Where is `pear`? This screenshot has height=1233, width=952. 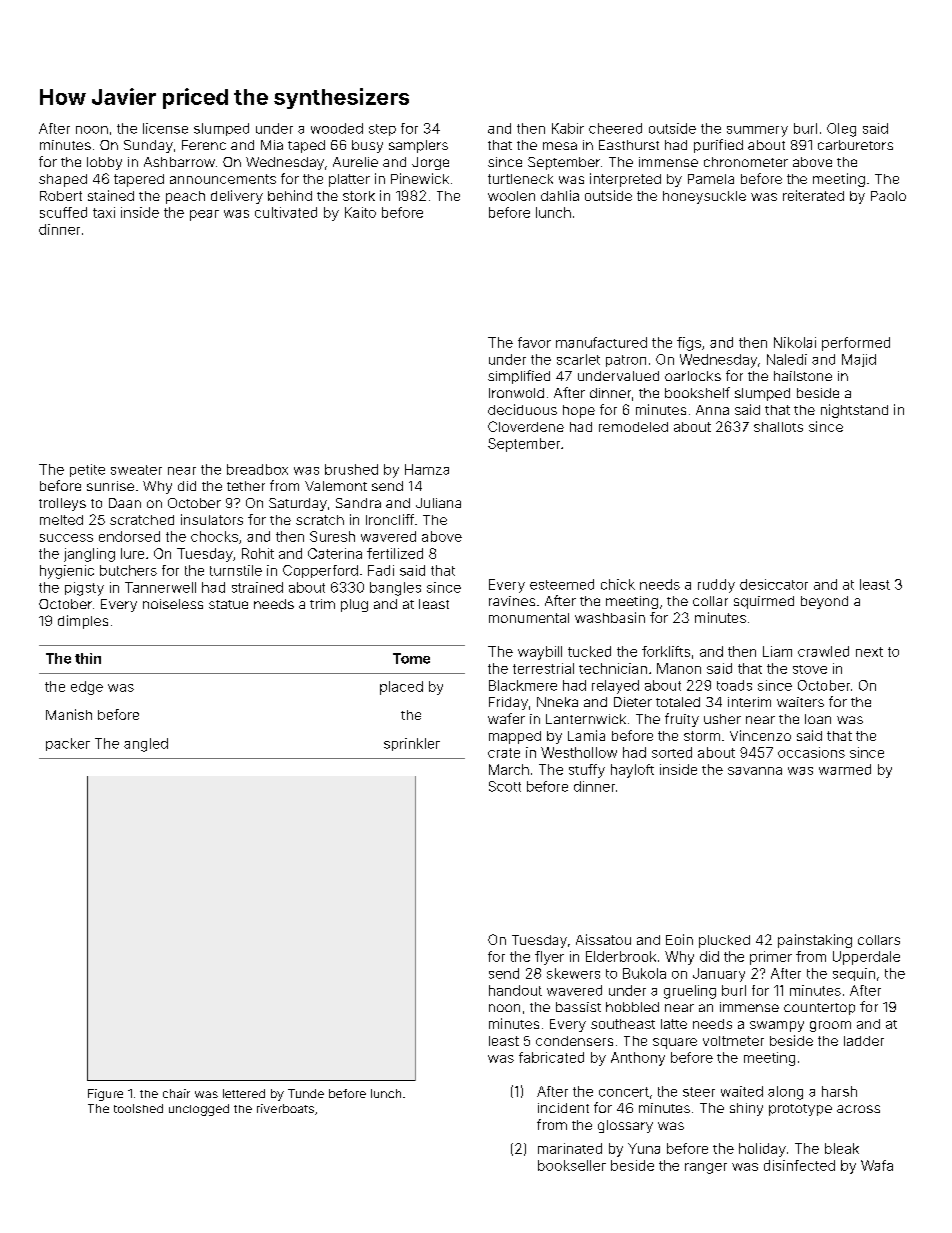 pear is located at coordinates (204, 215).
